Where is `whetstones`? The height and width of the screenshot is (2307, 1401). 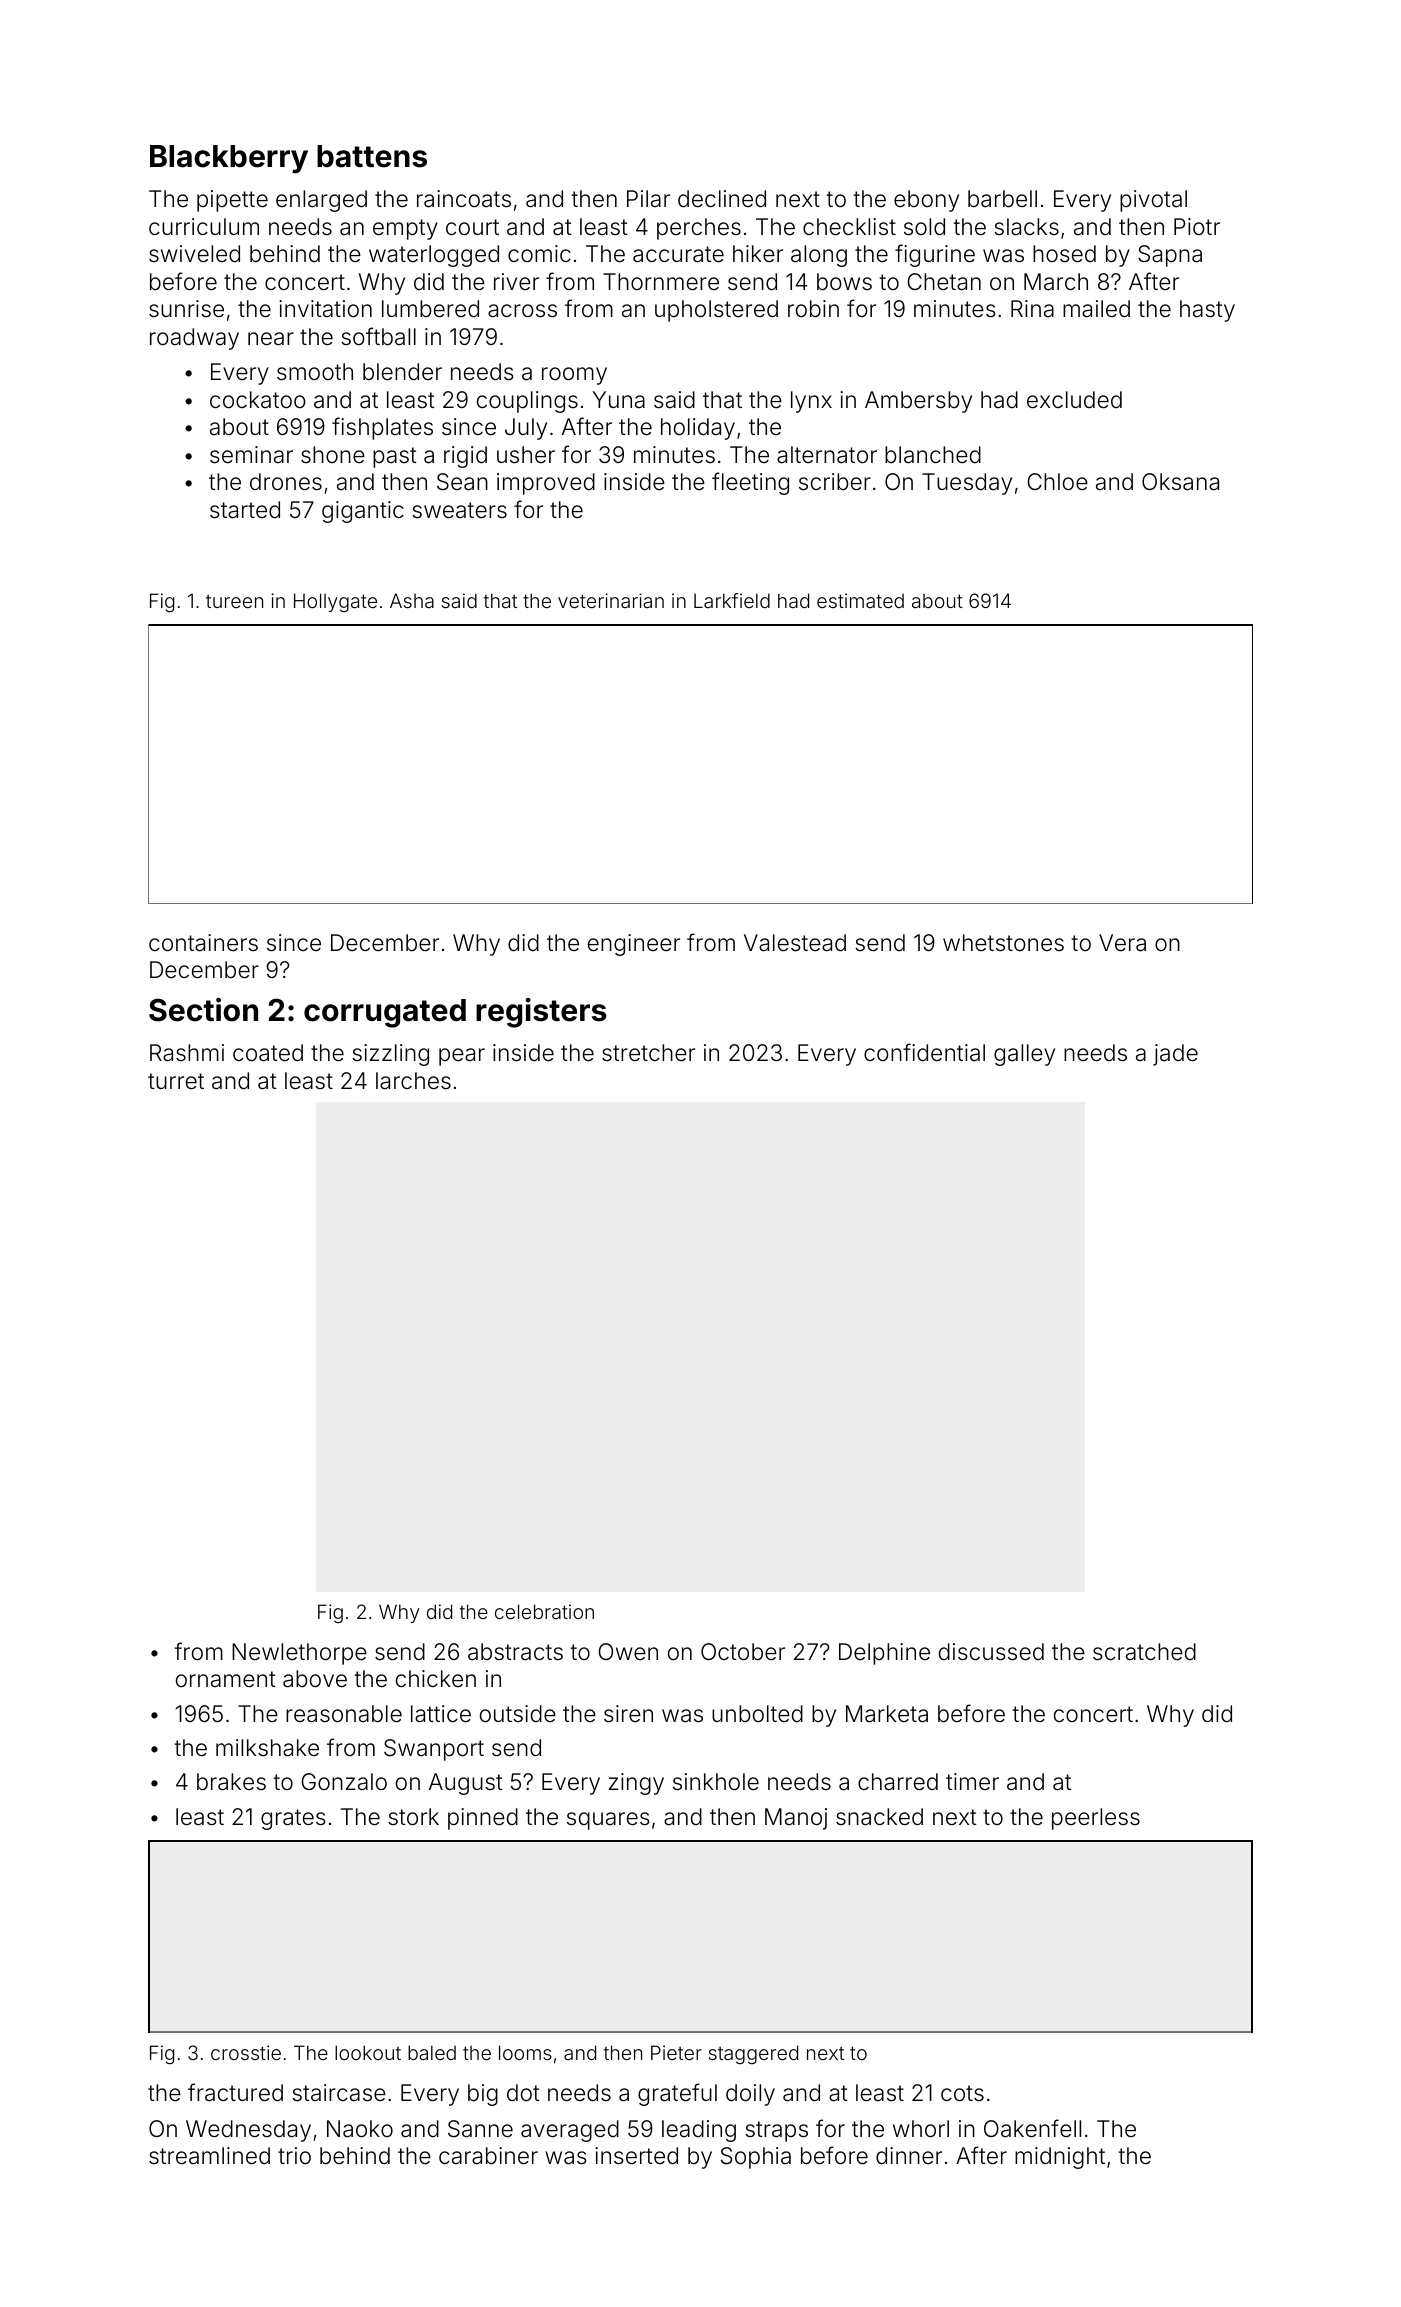
whetstones is located at coordinates (1003, 943).
